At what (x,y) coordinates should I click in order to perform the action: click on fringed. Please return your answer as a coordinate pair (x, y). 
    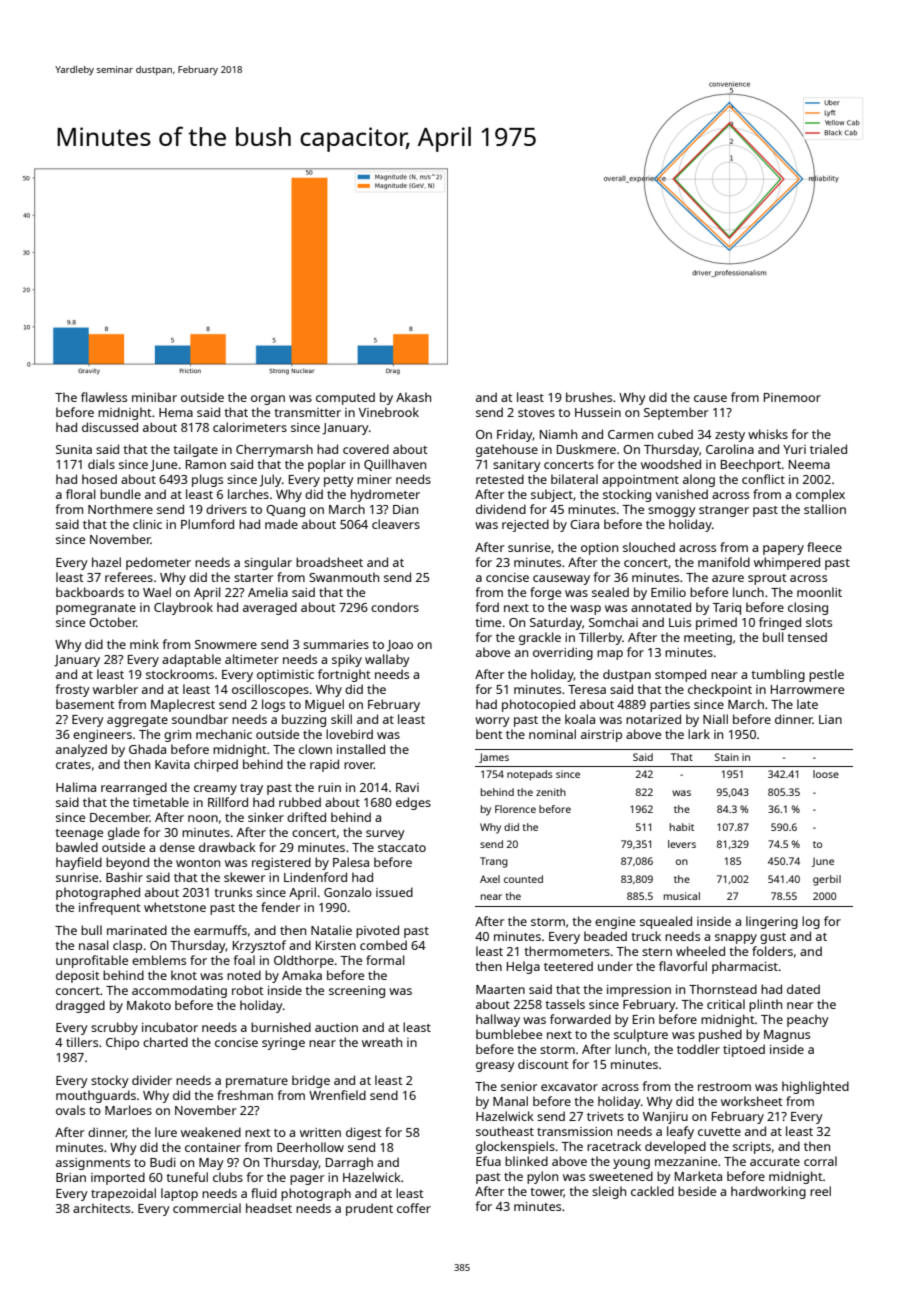
    Looking at the image, I should click on (780, 623).
